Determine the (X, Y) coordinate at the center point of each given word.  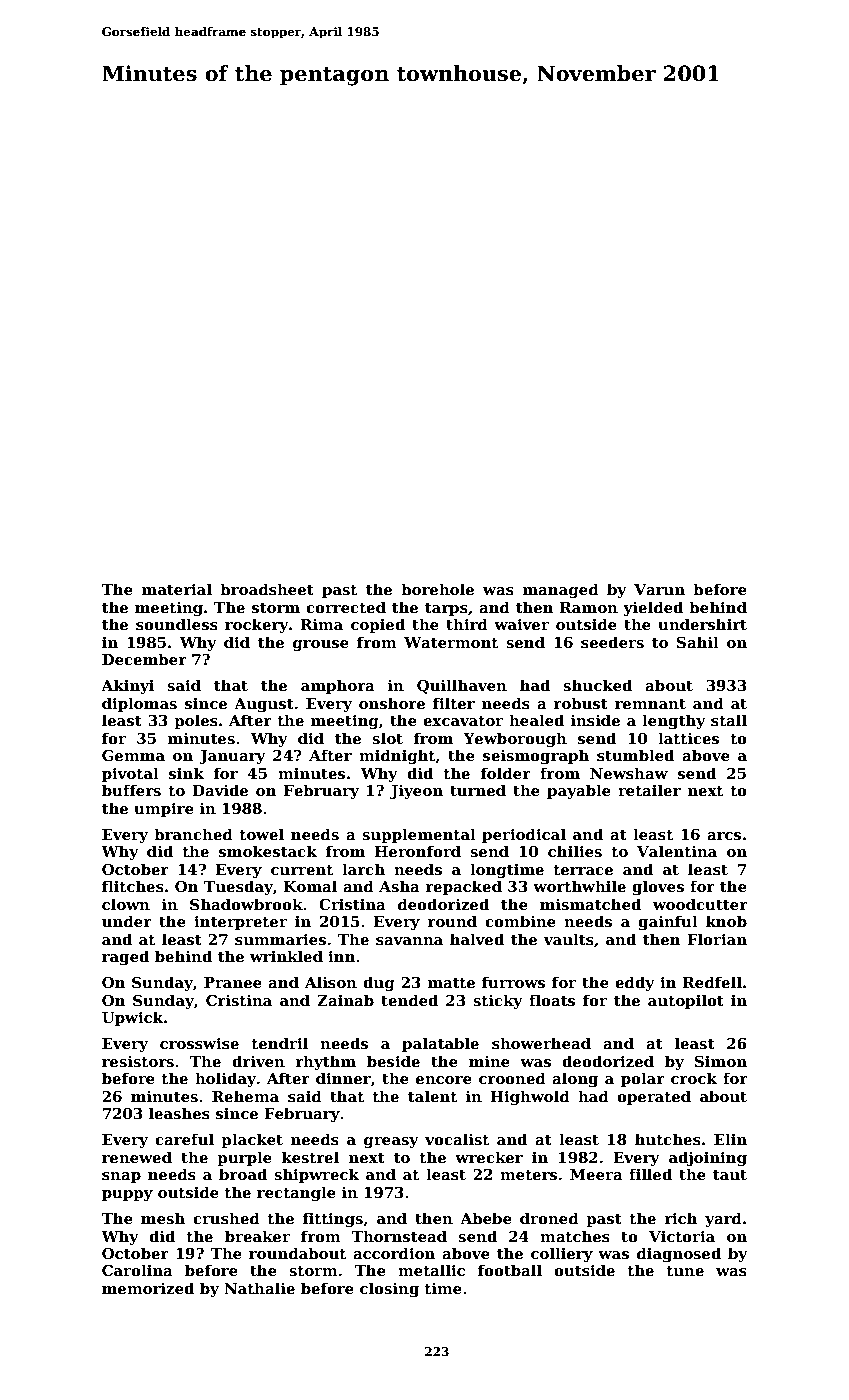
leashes (179, 1113)
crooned (512, 1078)
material (177, 589)
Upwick (133, 1018)
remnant (650, 704)
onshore (392, 703)
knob (726, 921)
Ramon (589, 607)
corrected (346, 607)
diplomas (139, 704)
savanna (409, 941)
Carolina (137, 1270)
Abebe (486, 1218)
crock (694, 1078)
